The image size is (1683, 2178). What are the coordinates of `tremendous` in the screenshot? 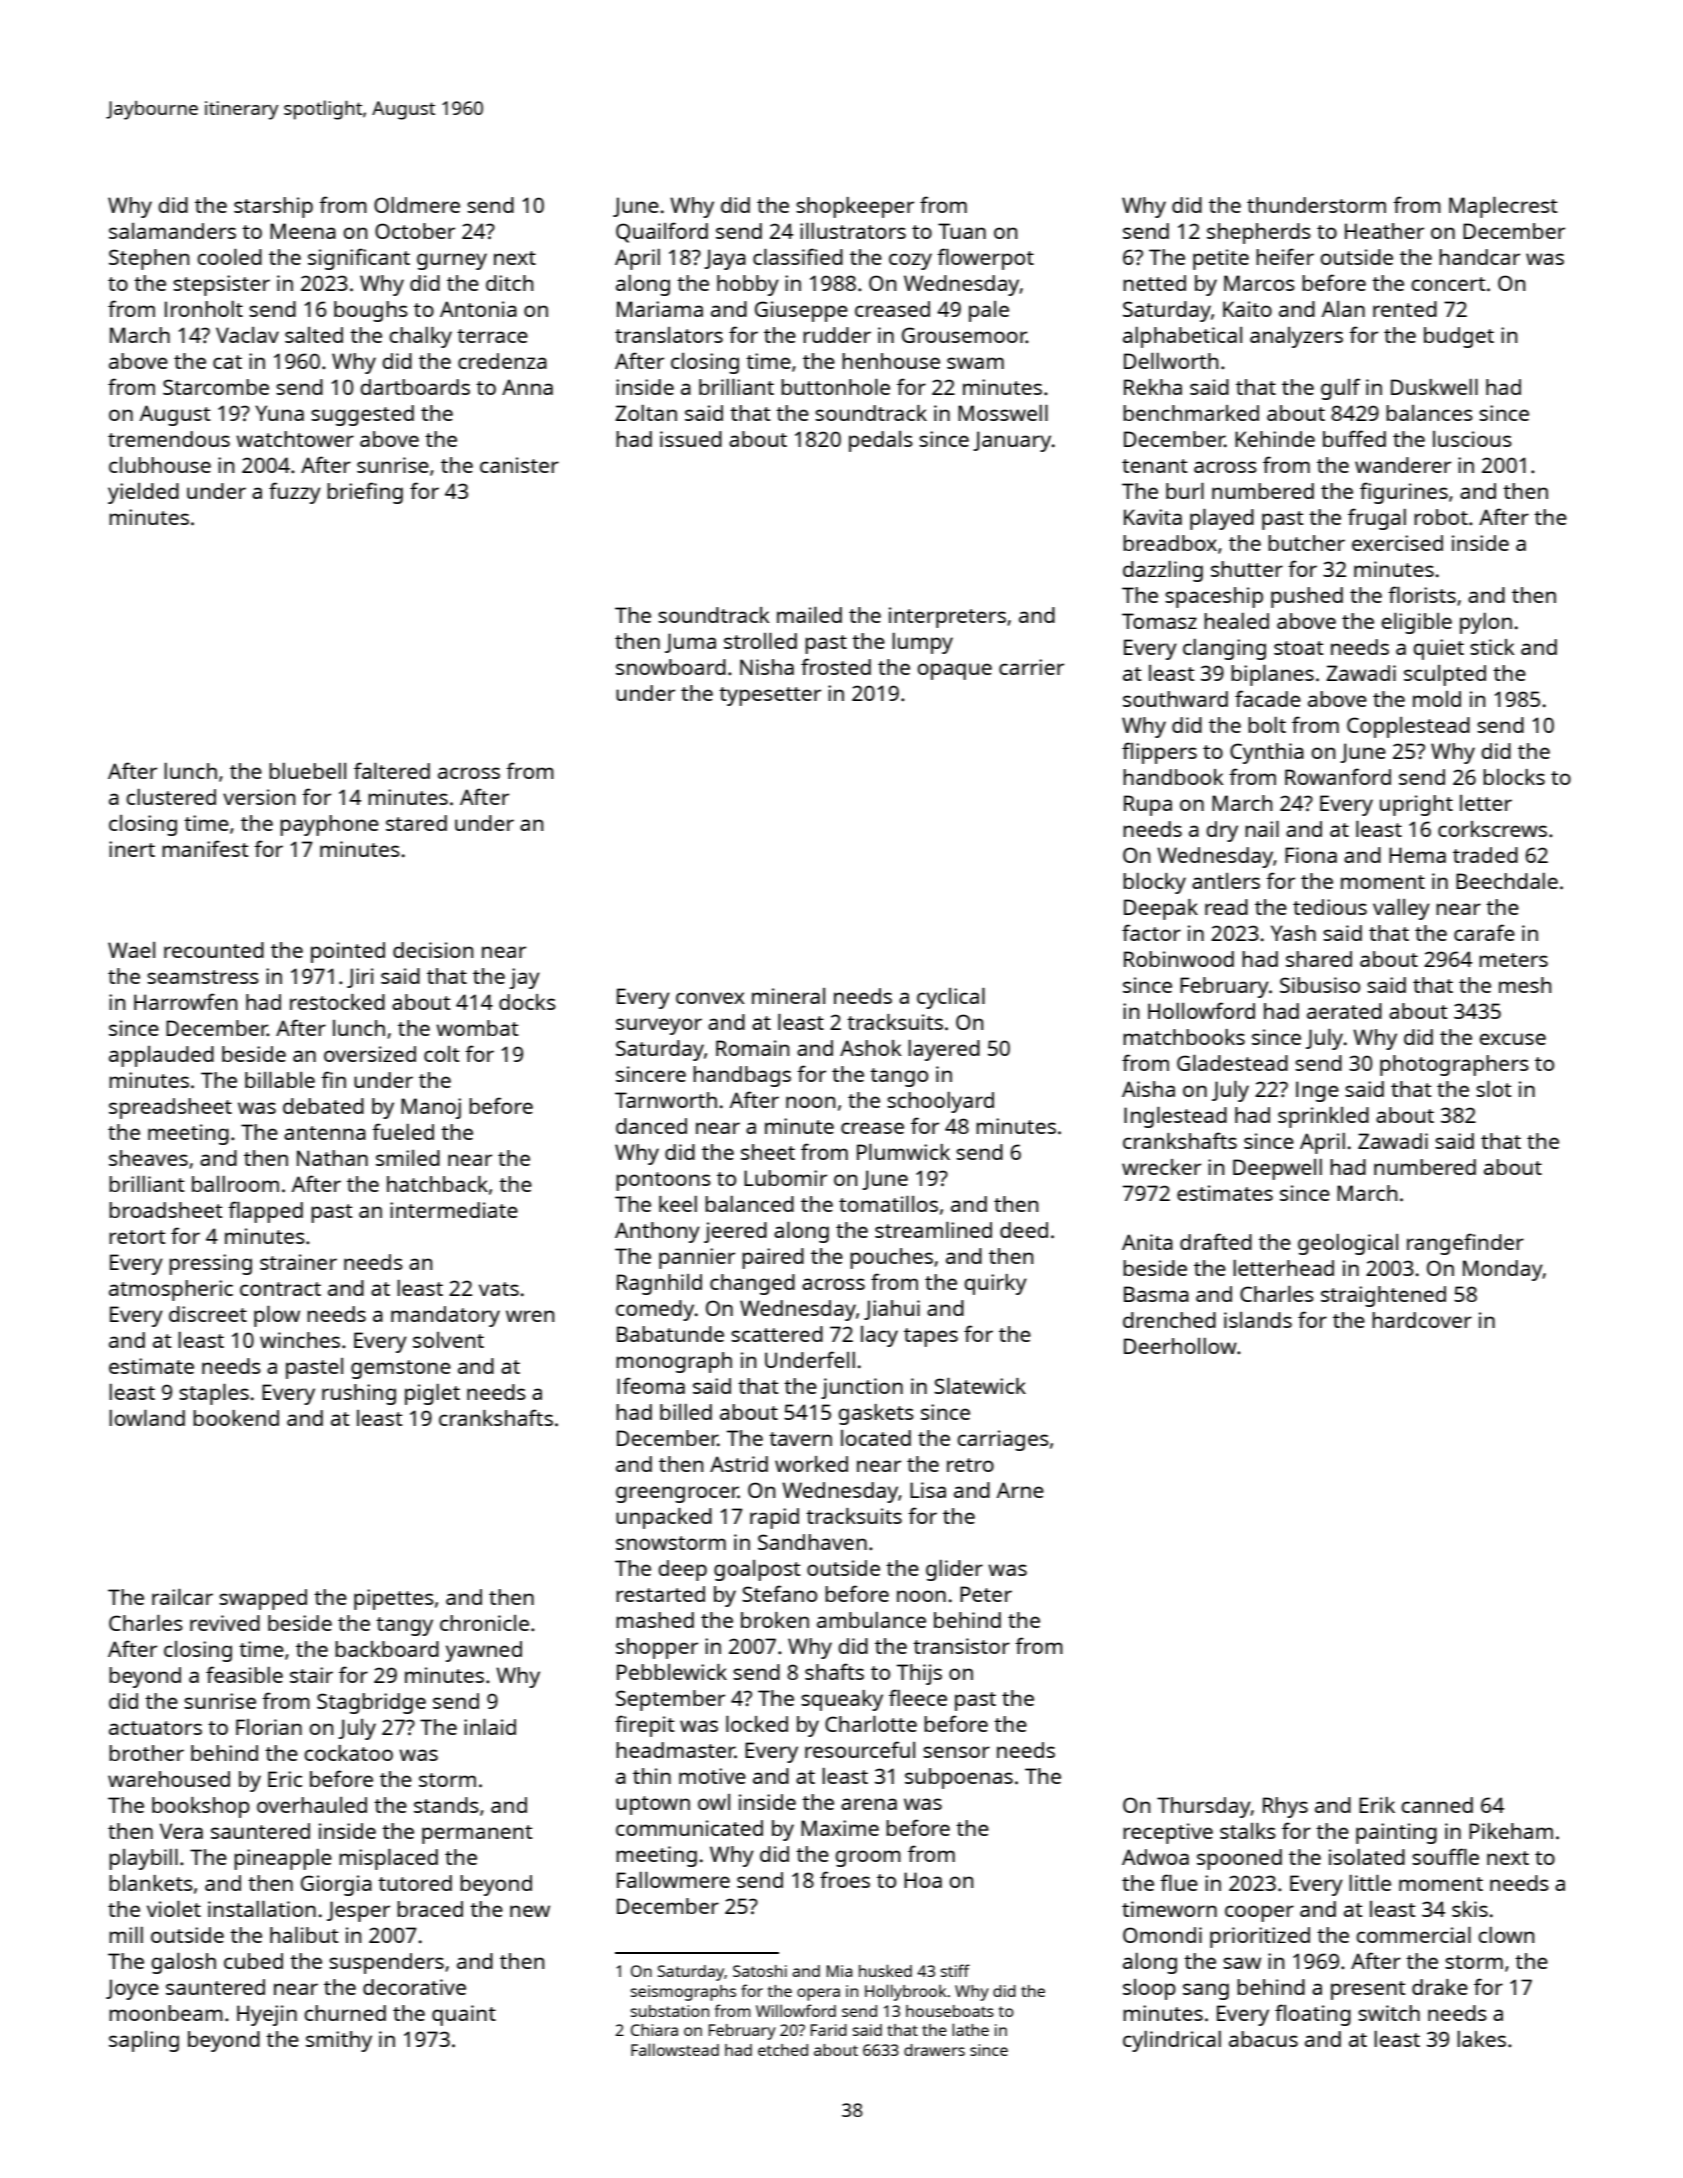 It's located at (169, 439).
